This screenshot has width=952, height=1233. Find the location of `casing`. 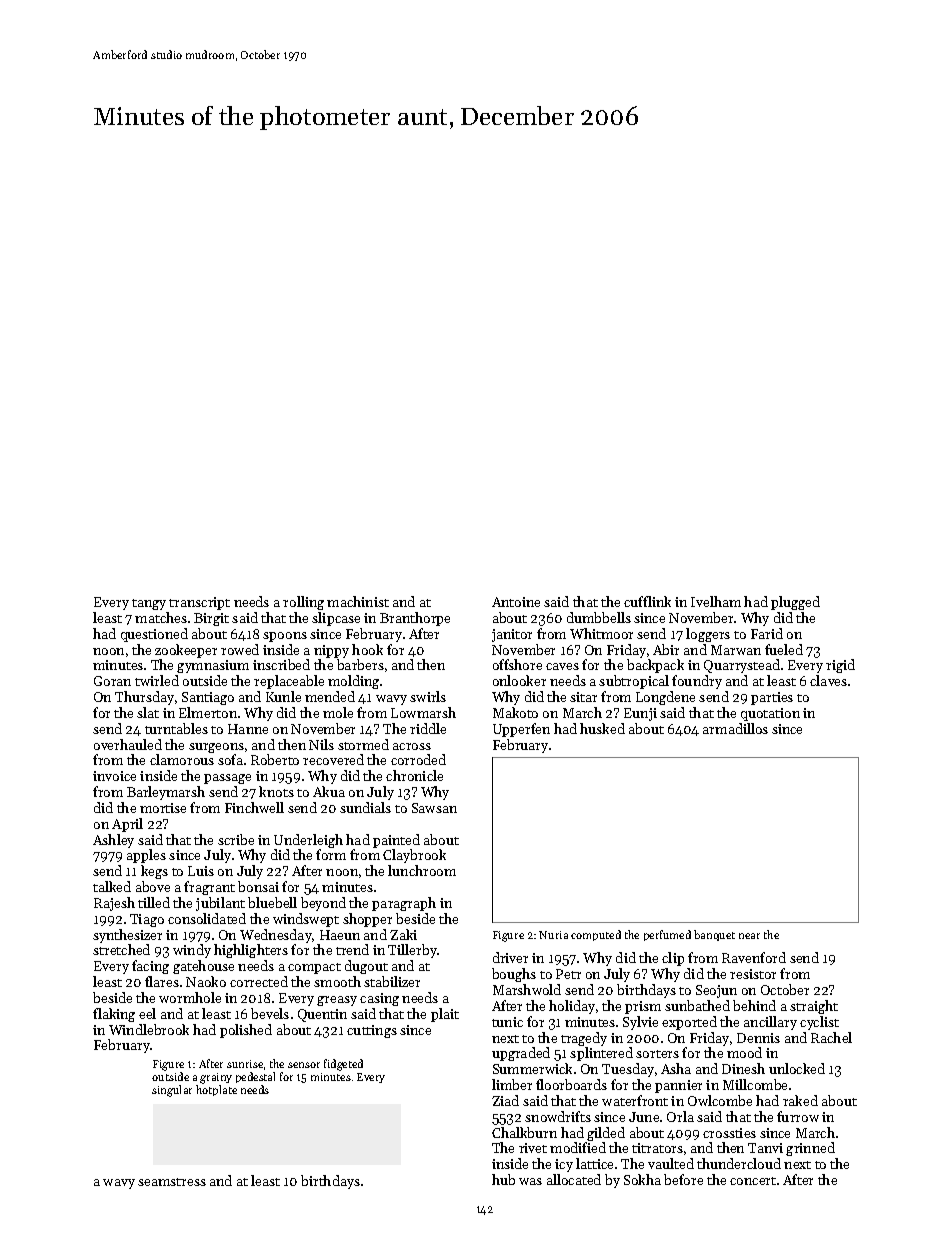

casing is located at coordinates (379, 999).
